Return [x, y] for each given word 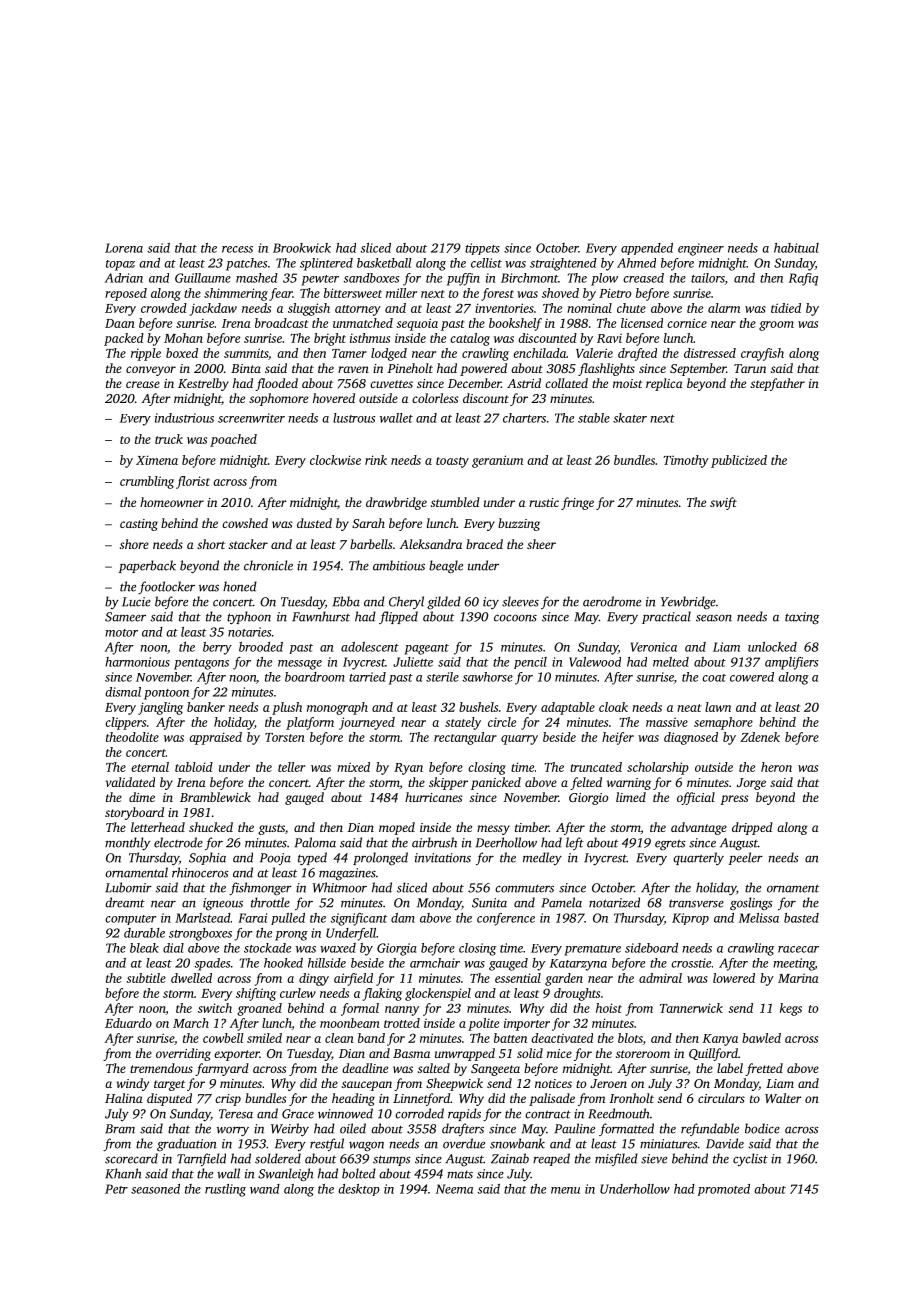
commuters [524, 888]
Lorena [124, 248]
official [696, 798]
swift [723, 503]
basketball [384, 263]
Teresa [236, 1114]
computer [131, 920]
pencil [530, 663]
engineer [701, 249]
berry [217, 648]
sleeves [520, 601]
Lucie [136, 602]
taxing [802, 618]
